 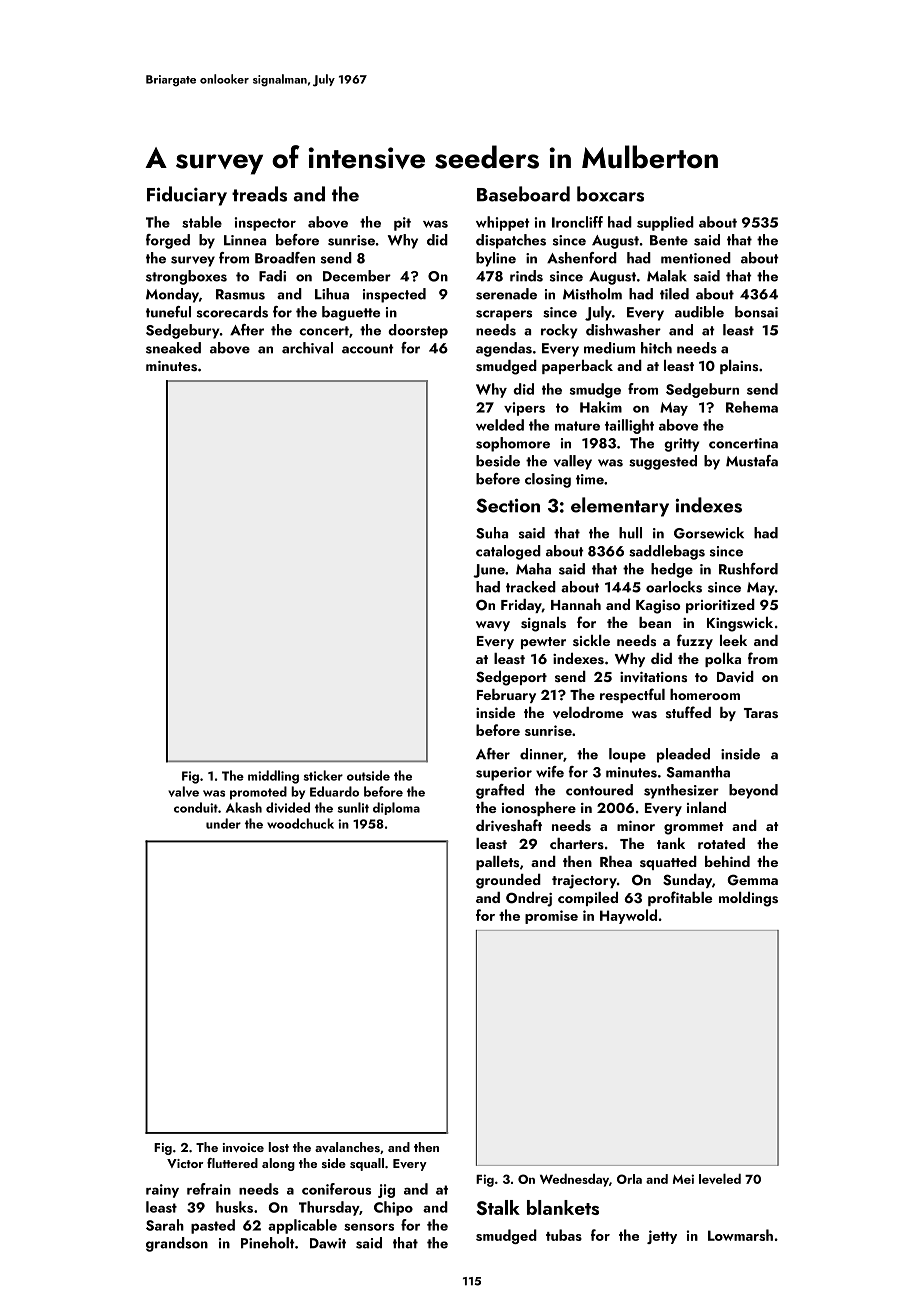 I want to click on Sedgebury, so click(x=182, y=331).
